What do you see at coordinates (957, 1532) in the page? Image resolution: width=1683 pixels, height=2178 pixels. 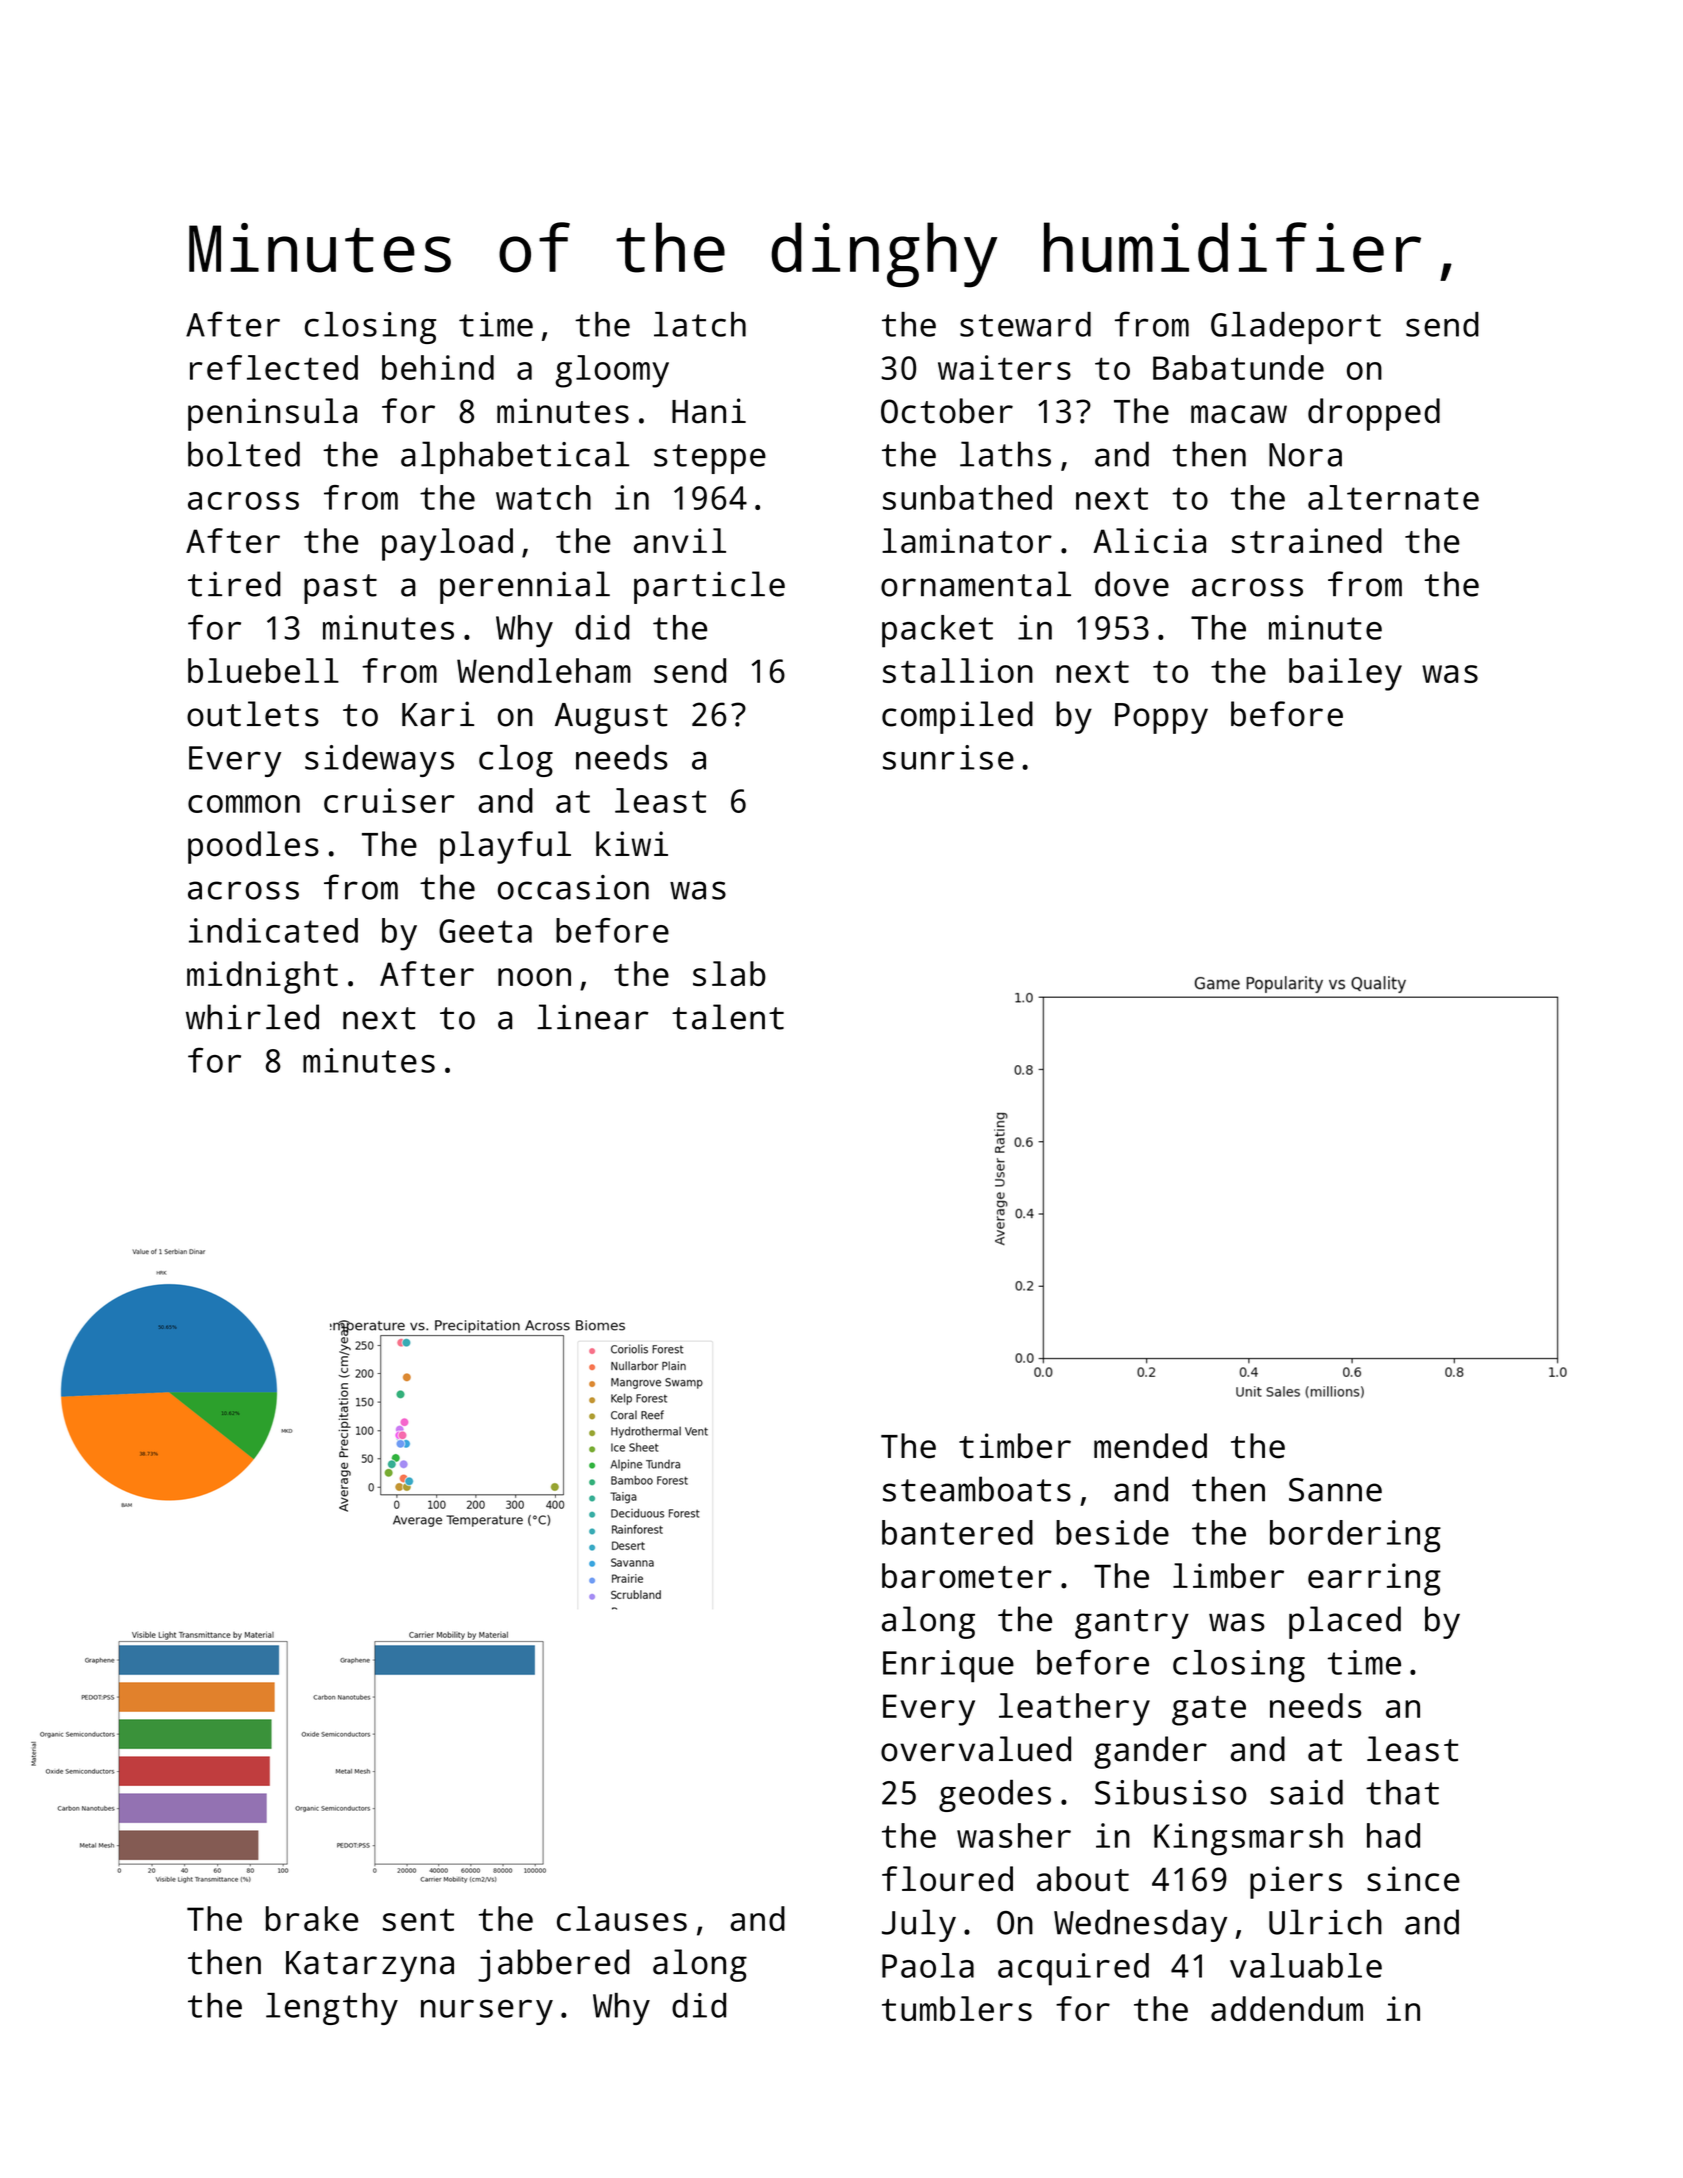 I see `bantered` at bounding box center [957, 1532].
